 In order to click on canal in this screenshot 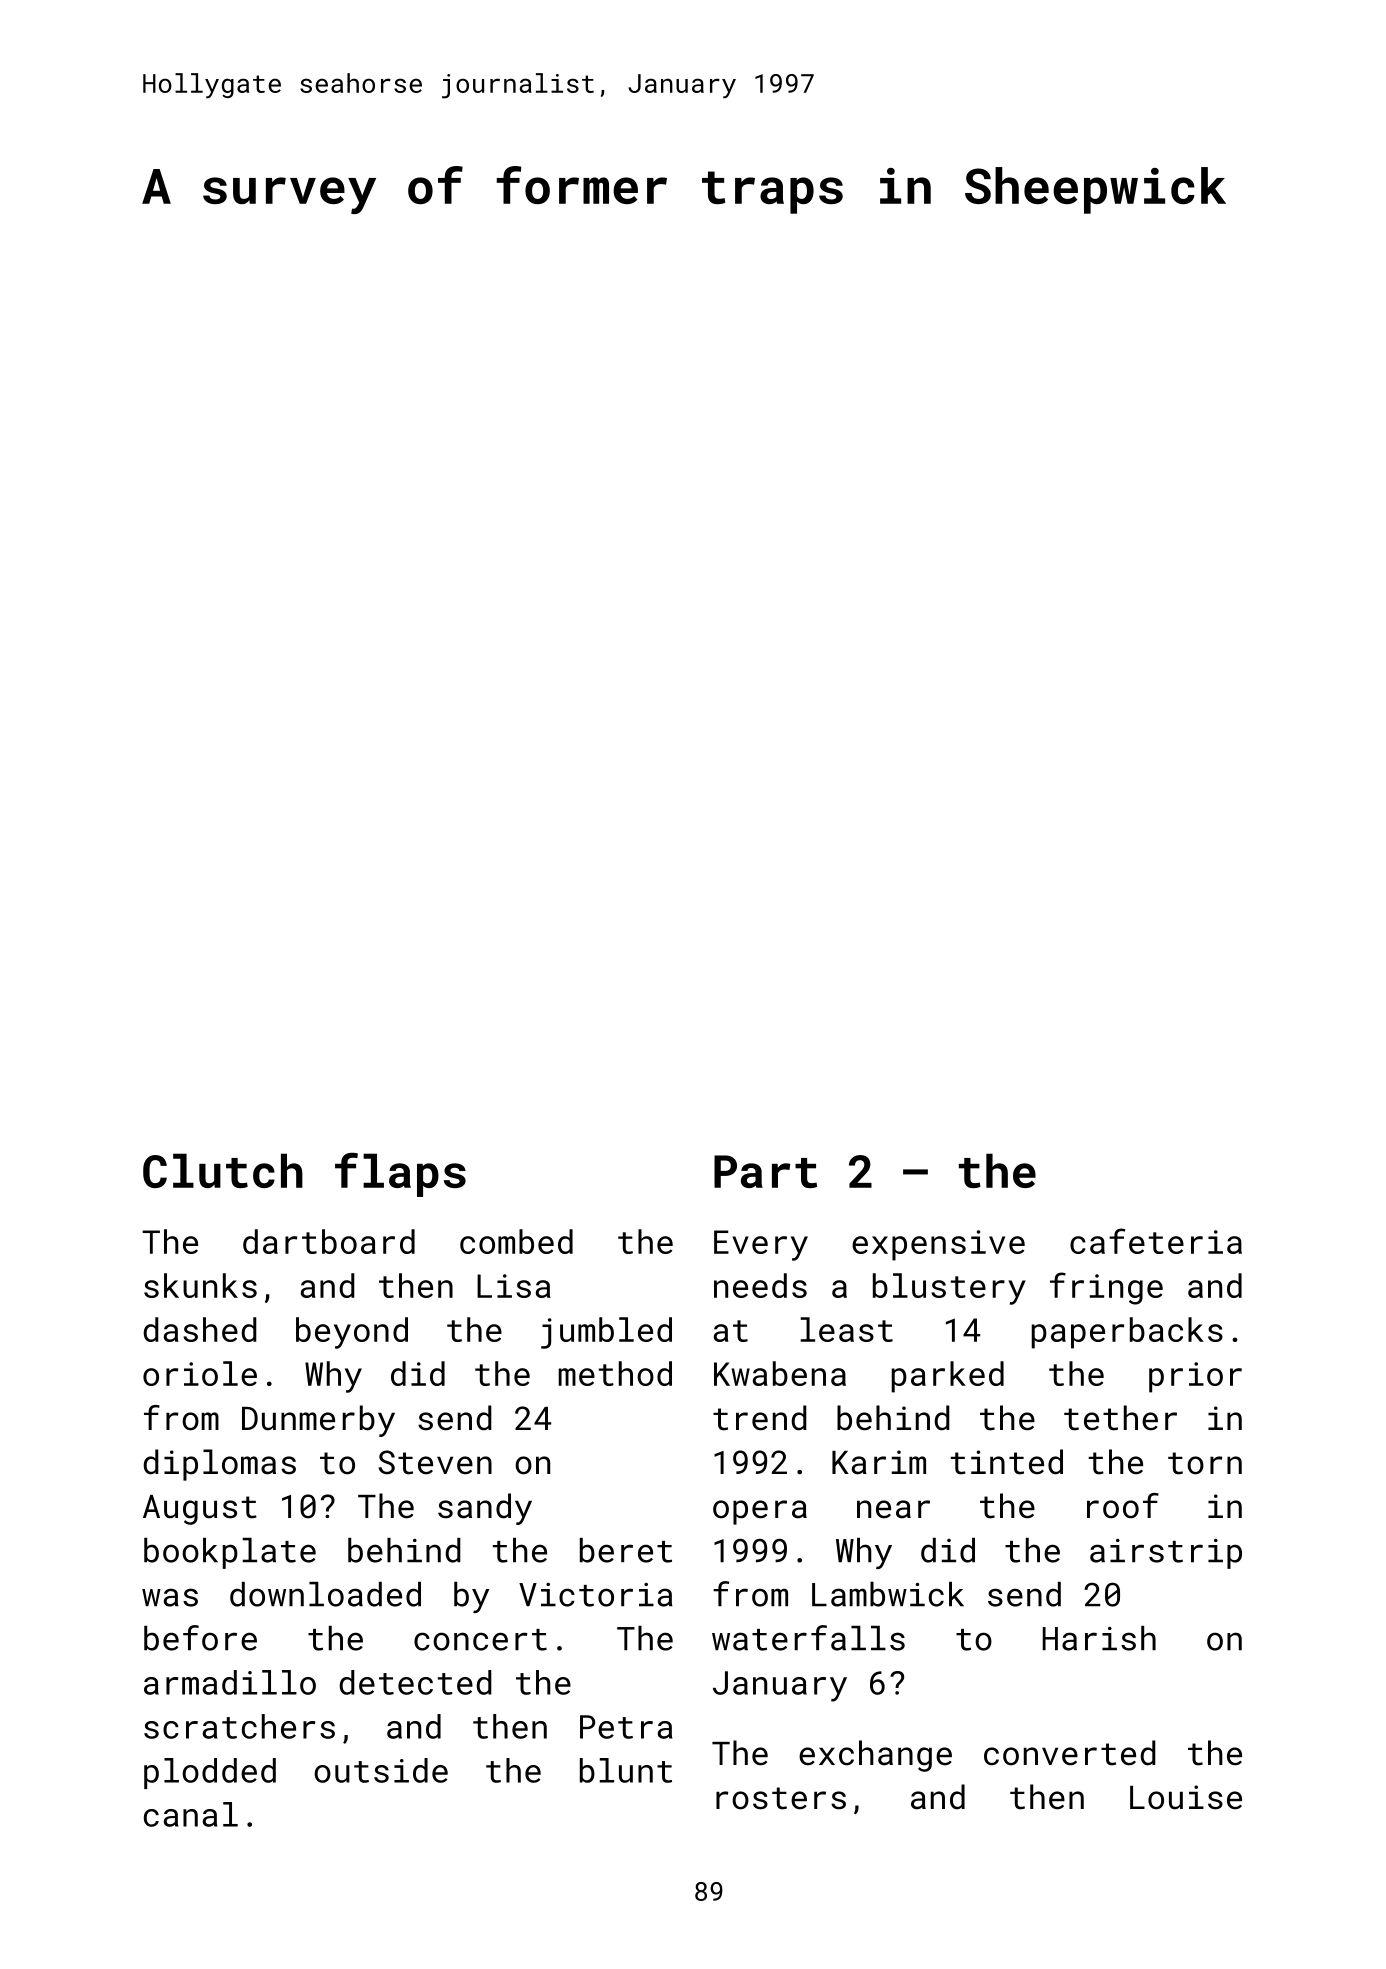, I will do `click(191, 1814)`.
